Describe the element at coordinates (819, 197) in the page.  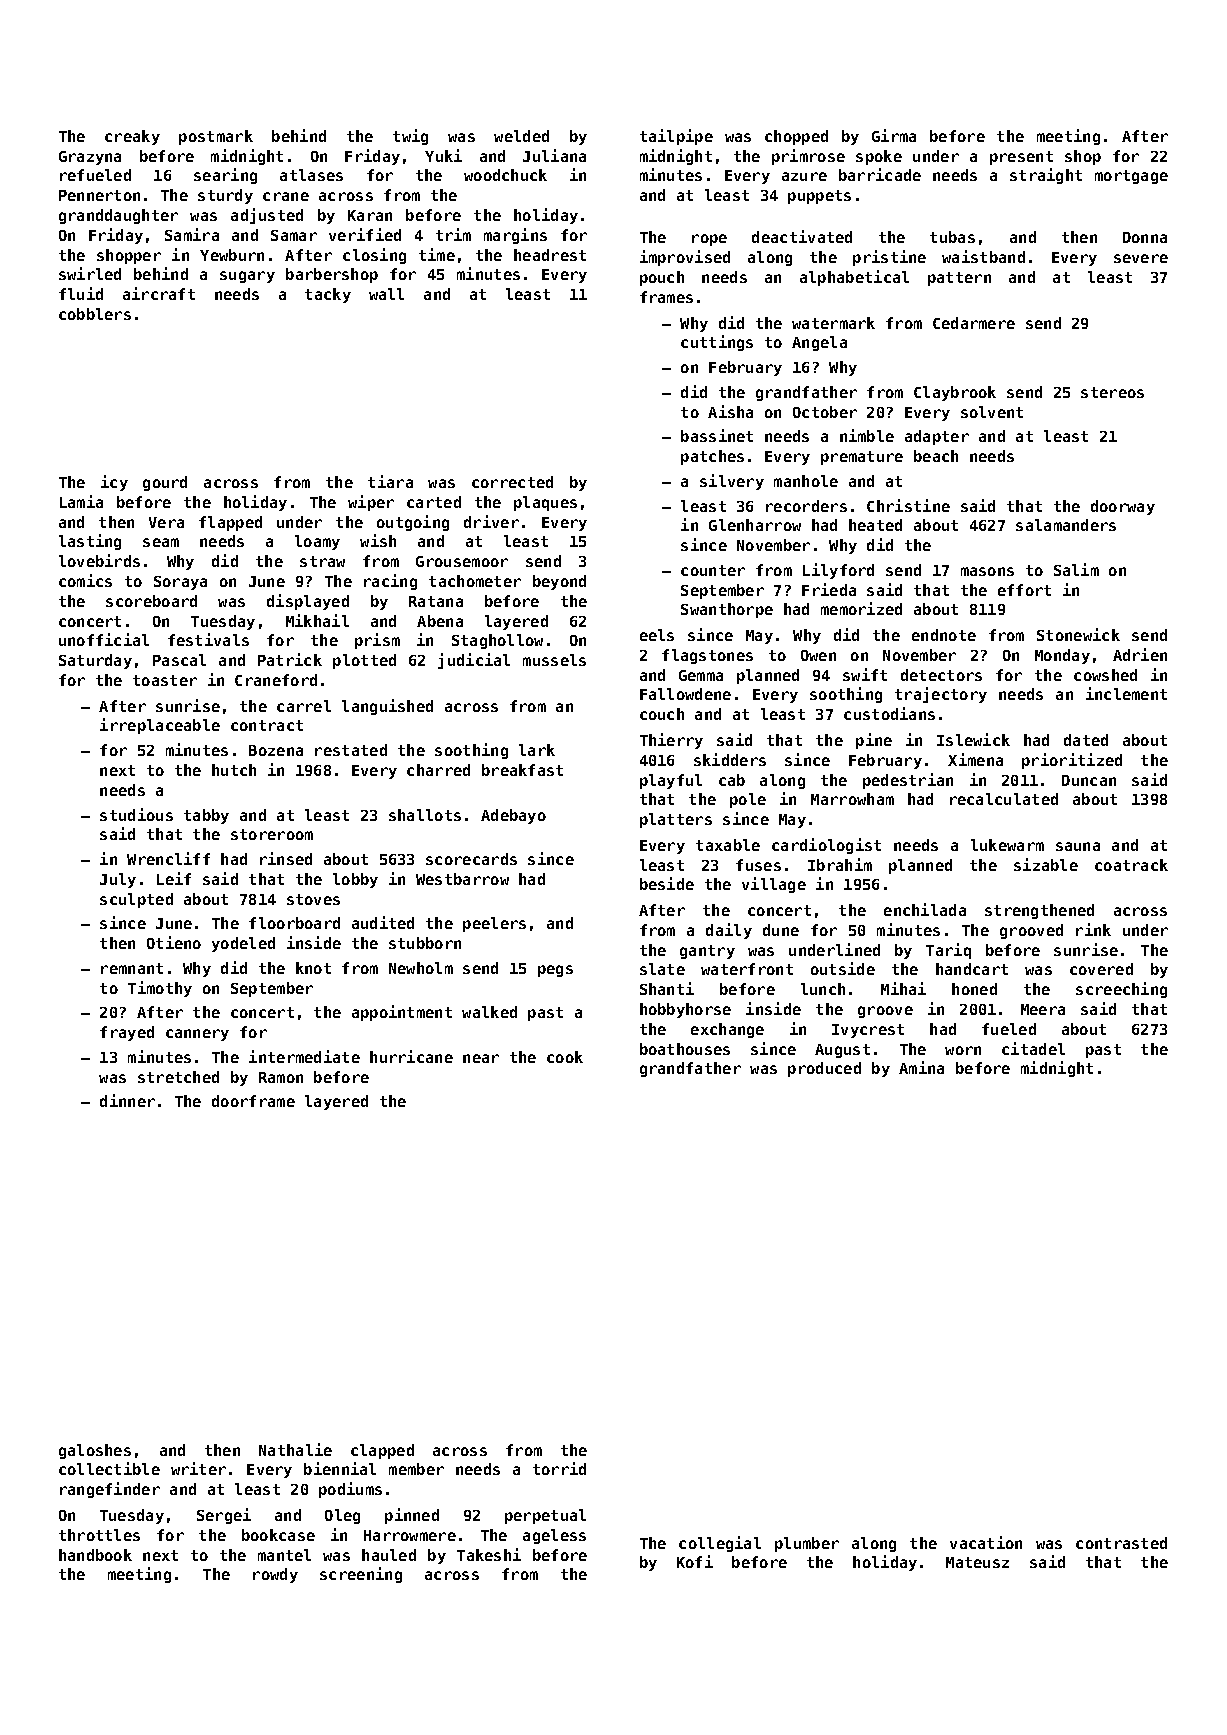
I see `puppets` at that location.
